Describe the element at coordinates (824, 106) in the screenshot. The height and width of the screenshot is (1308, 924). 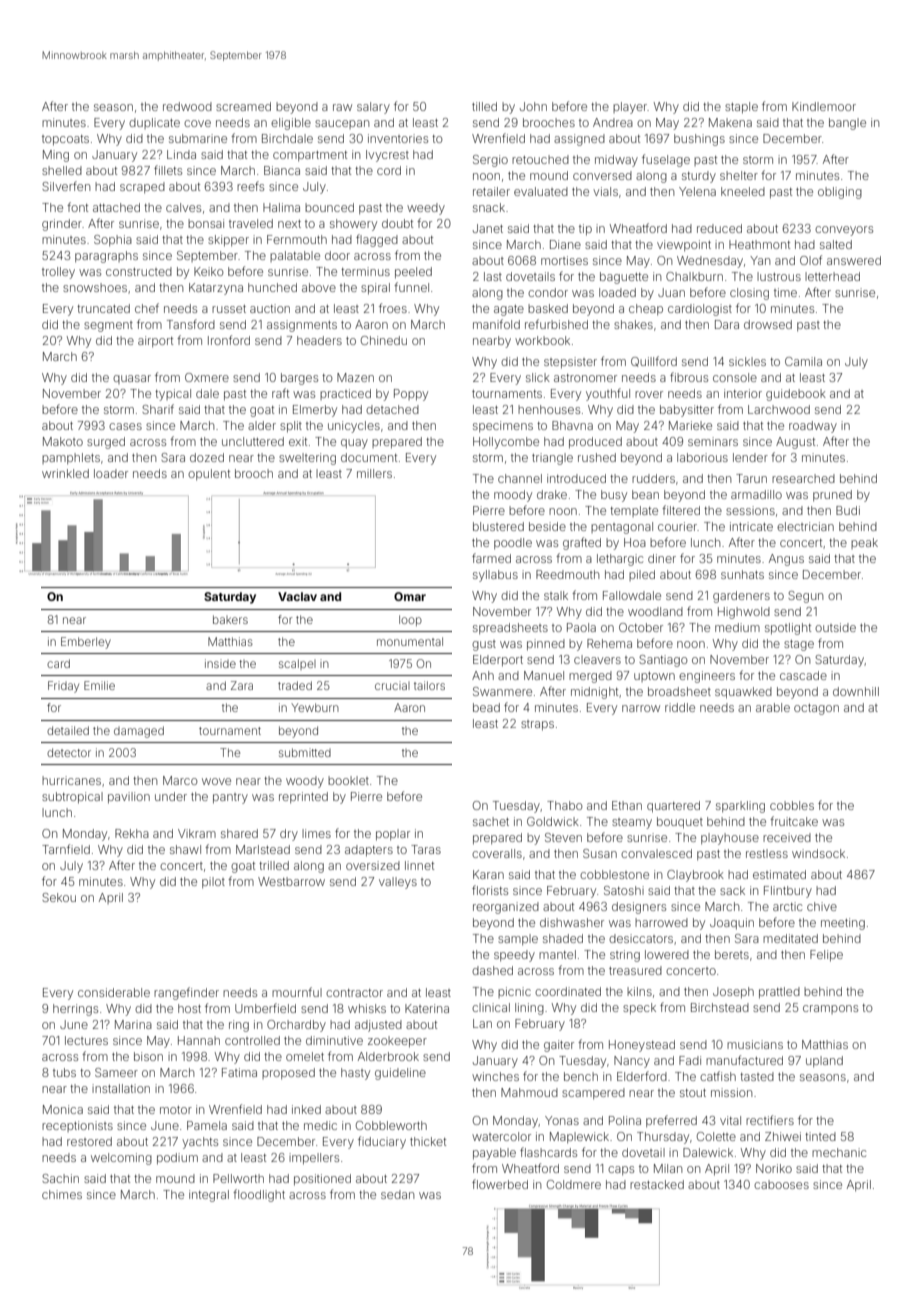
I see `Kindlemoor` at that location.
